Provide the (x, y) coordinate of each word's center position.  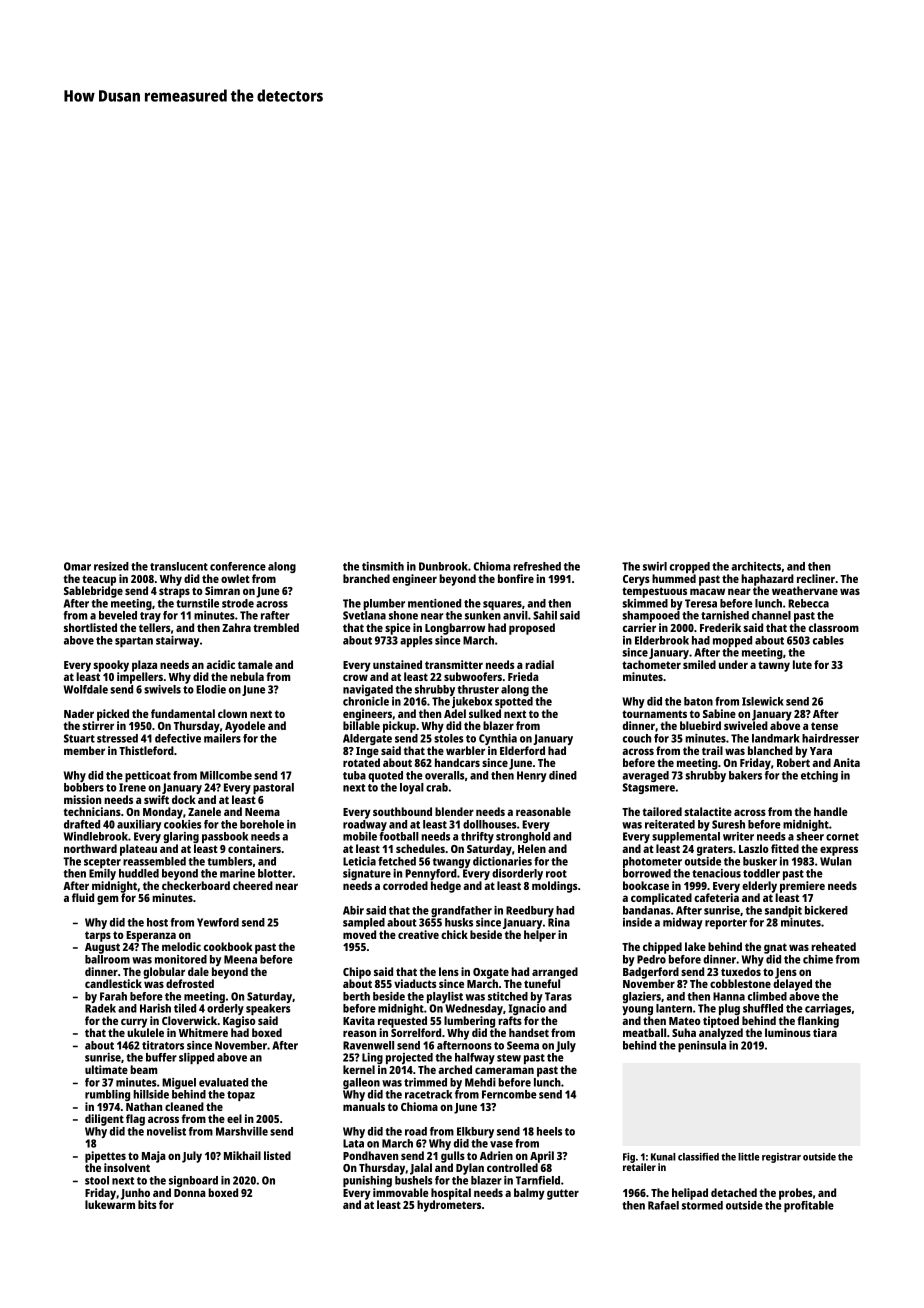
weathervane (805, 590)
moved (359, 934)
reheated (833, 946)
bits (147, 1204)
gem (107, 900)
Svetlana (364, 615)
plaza (144, 666)
